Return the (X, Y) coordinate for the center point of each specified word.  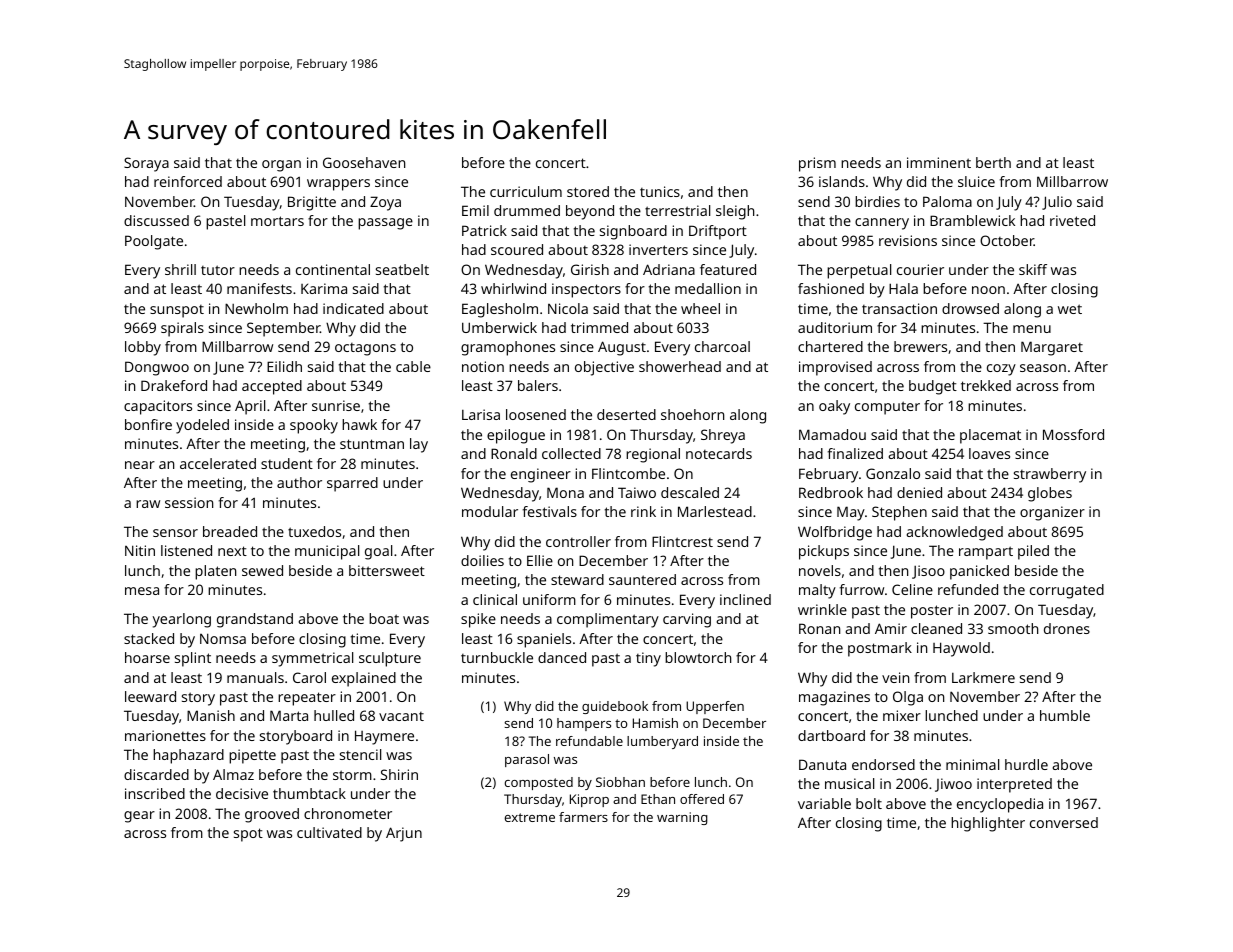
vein (895, 677)
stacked (149, 638)
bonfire (148, 424)
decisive (242, 793)
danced (562, 657)
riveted (1072, 220)
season (1043, 368)
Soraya (146, 164)
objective (604, 368)
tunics (660, 191)
